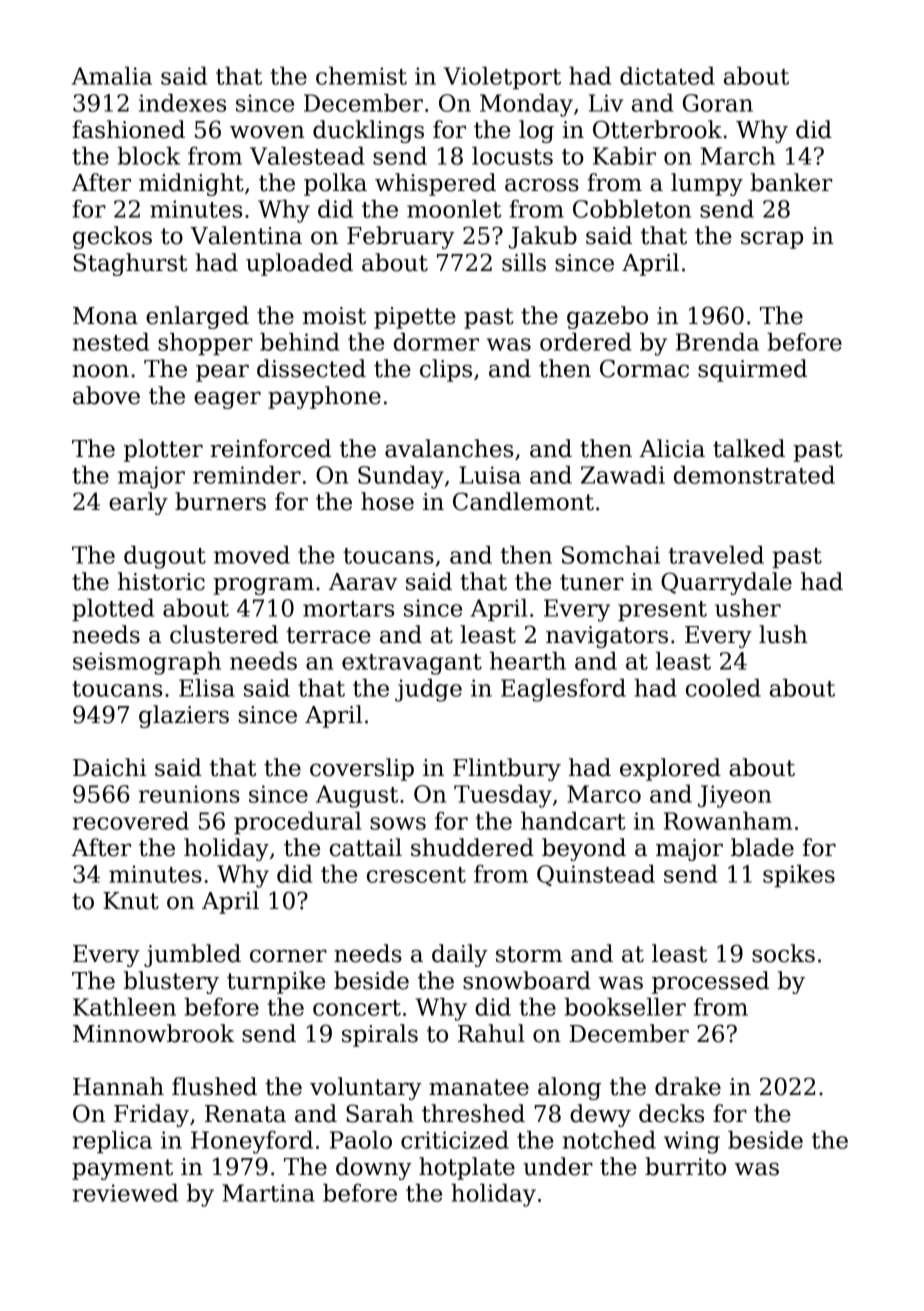 This image has width=924, height=1311. What do you see at coordinates (710, 982) in the image?
I see `processed` at bounding box center [710, 982].
